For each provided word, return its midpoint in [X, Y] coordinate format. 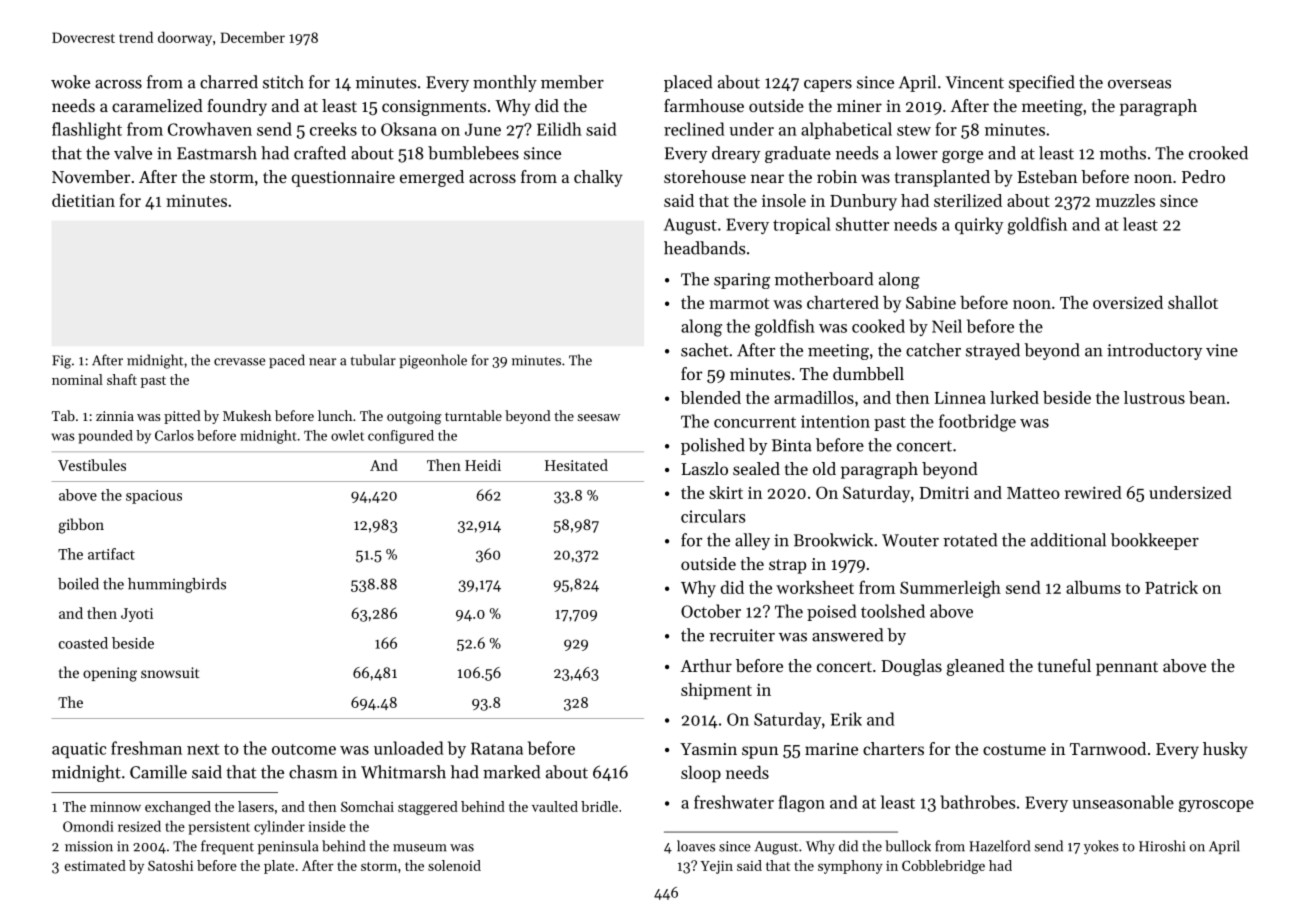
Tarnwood [1108, 748]
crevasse [239, 362]
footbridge [977, 423]
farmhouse [704, 105]
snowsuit [170, 672]
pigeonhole [433, 361]
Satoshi [170, 865]
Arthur [706, 665]
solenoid [454, 865]
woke [70, 82]
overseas [1139, 84]
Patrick [1171, 587]
